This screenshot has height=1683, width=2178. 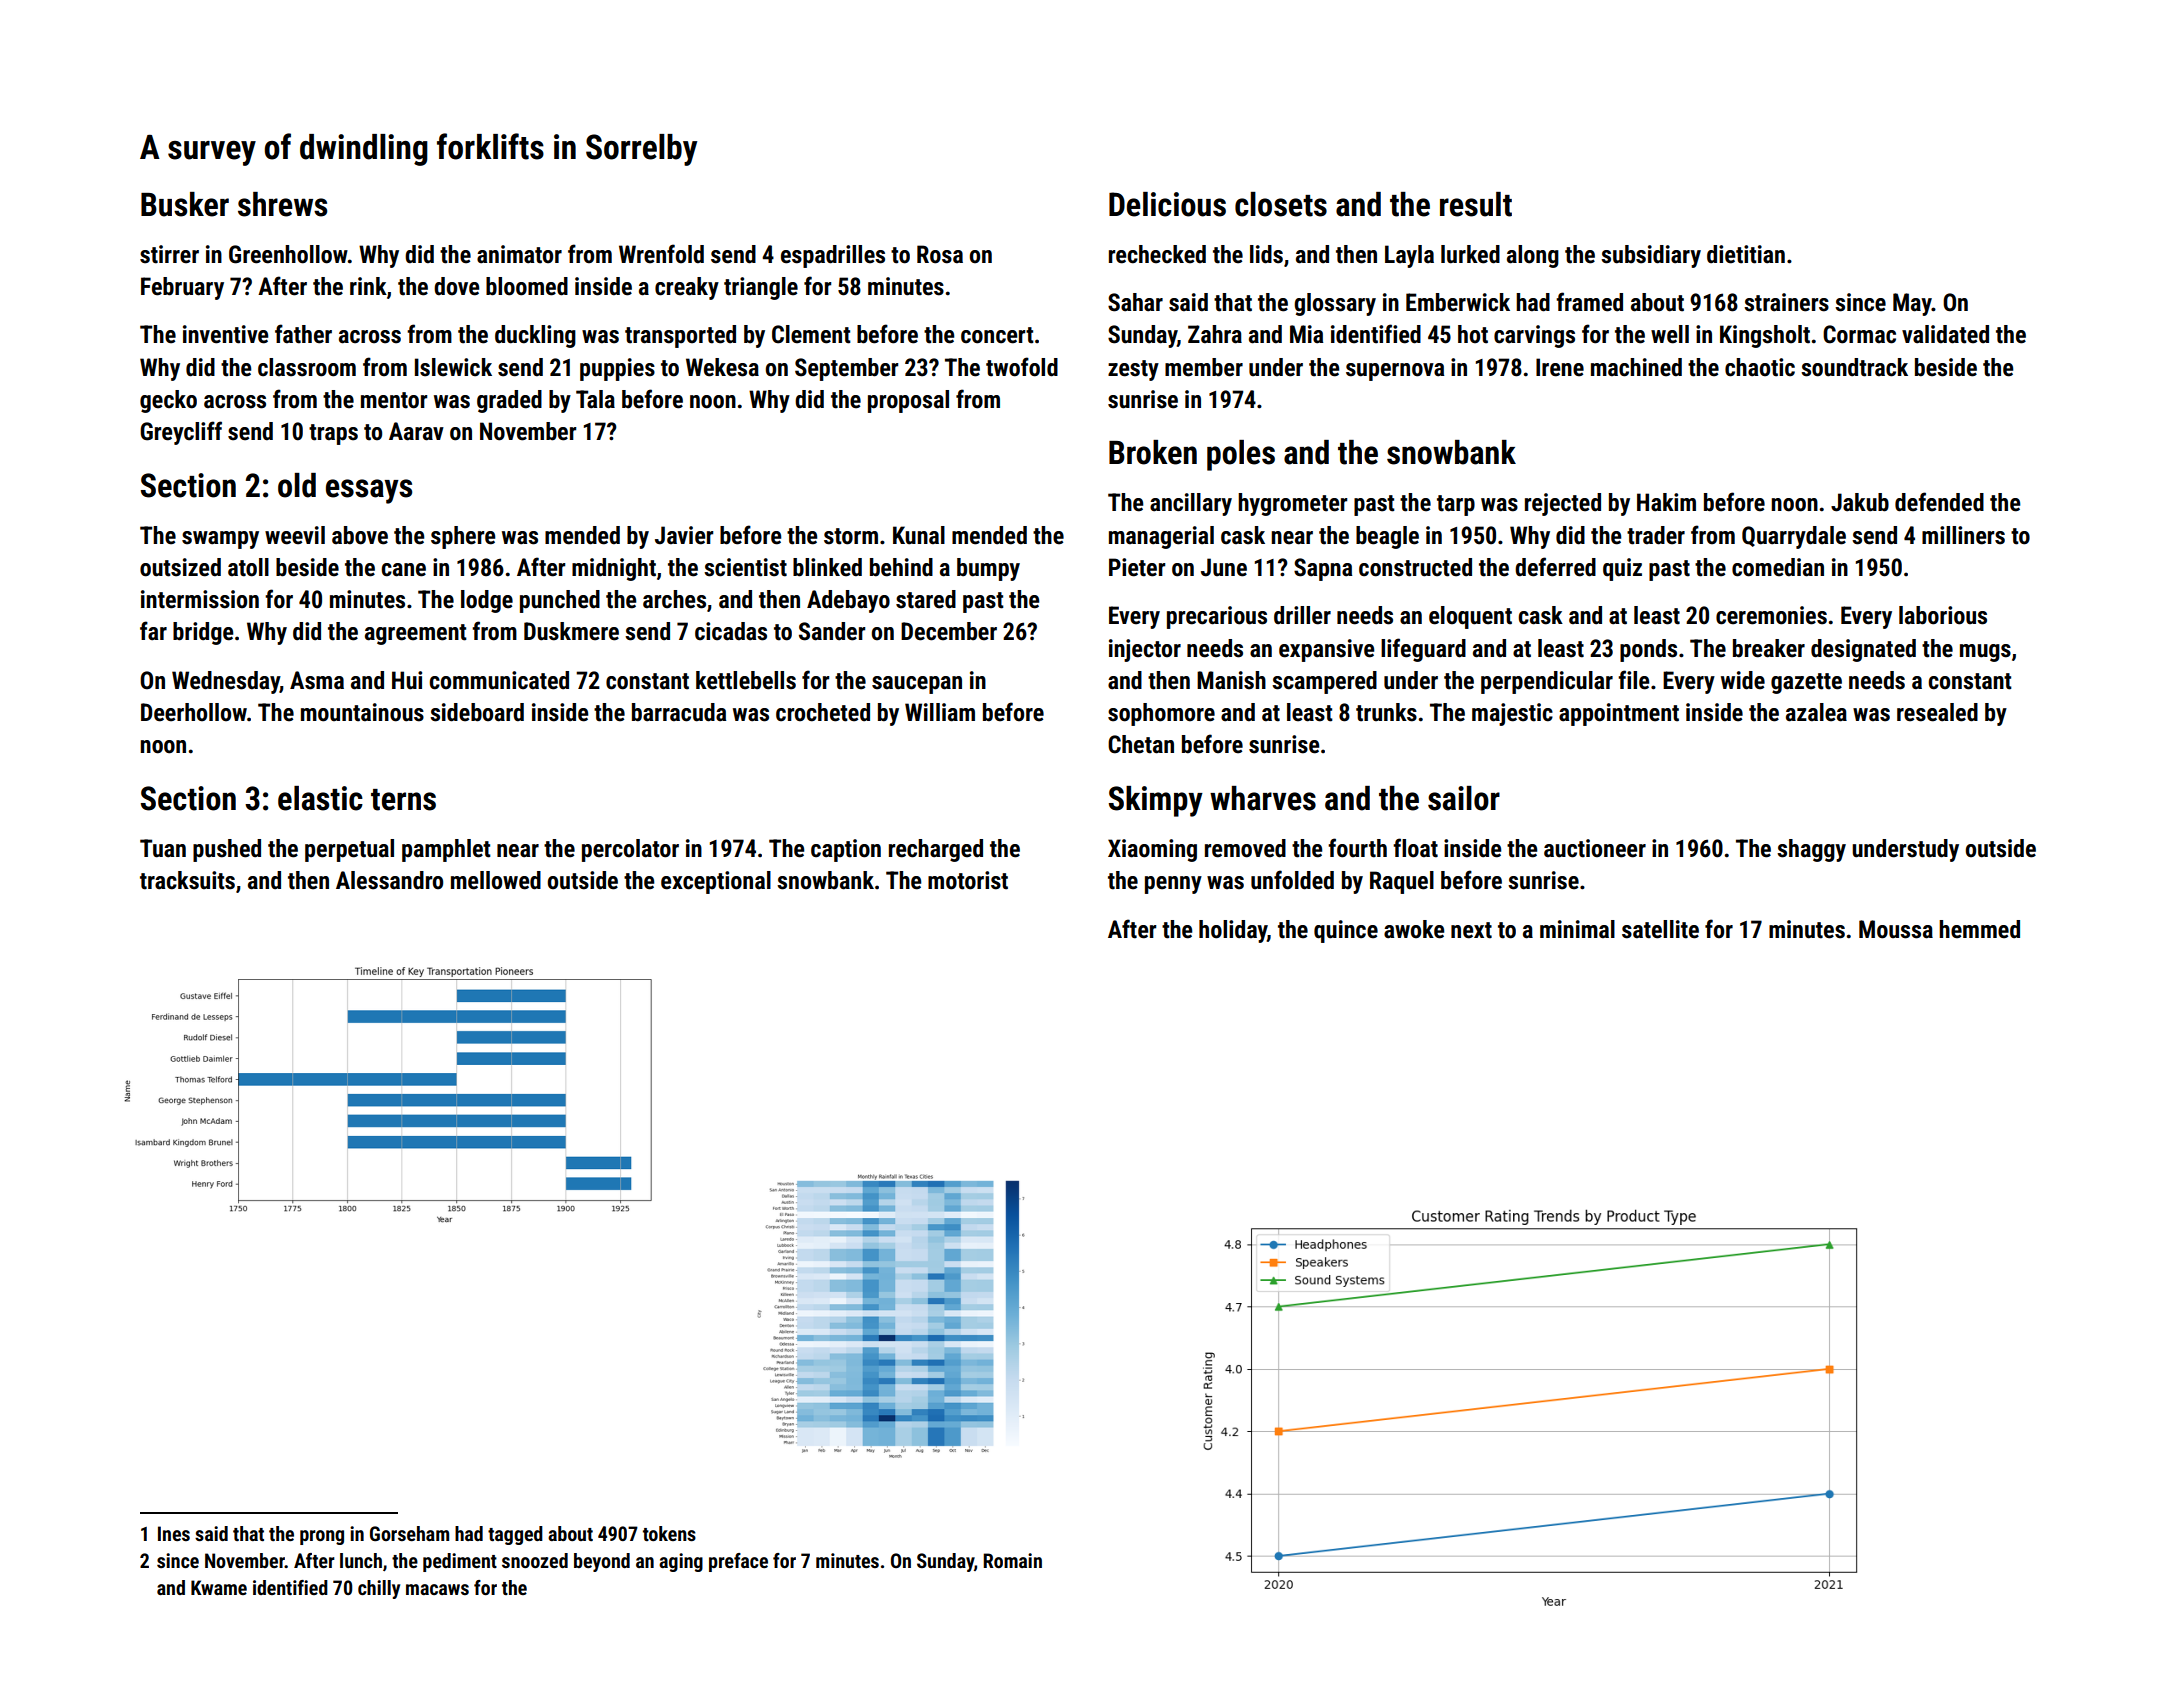 I want to click on closets, so click(x=1281, y=204).
